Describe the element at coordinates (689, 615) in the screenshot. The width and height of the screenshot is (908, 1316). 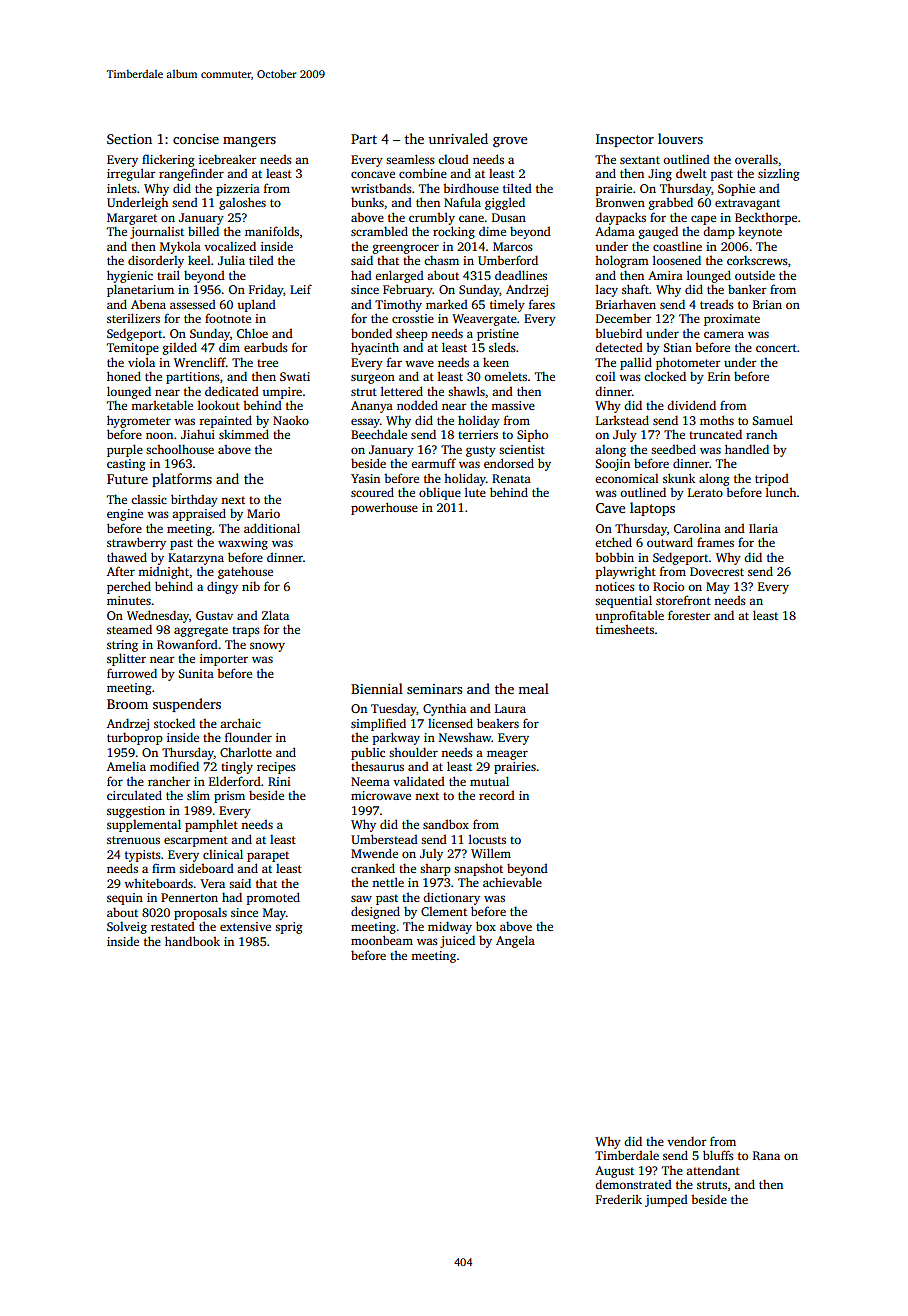
I see `forester` at that location.
